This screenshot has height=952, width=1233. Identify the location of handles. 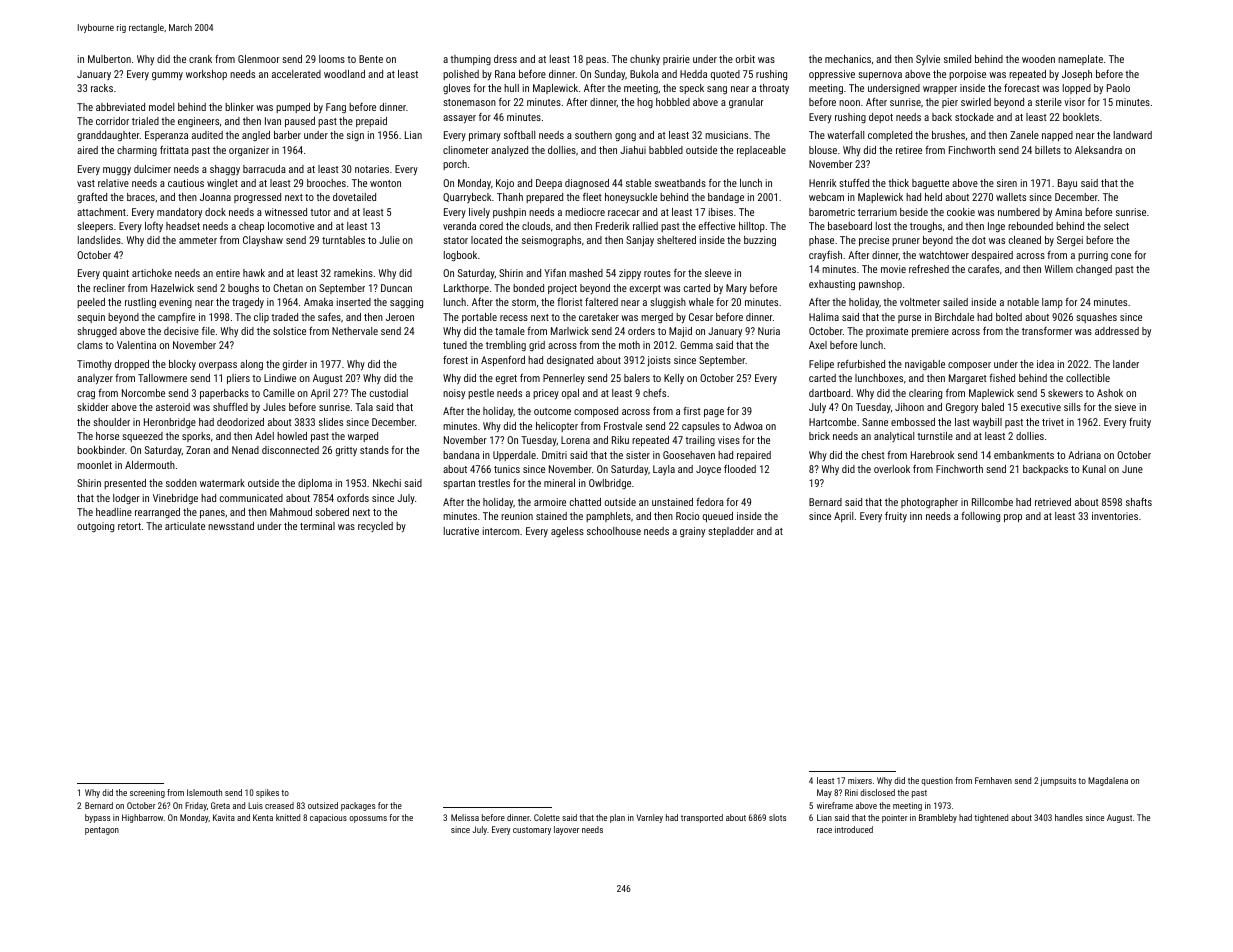
(1069, 817).
